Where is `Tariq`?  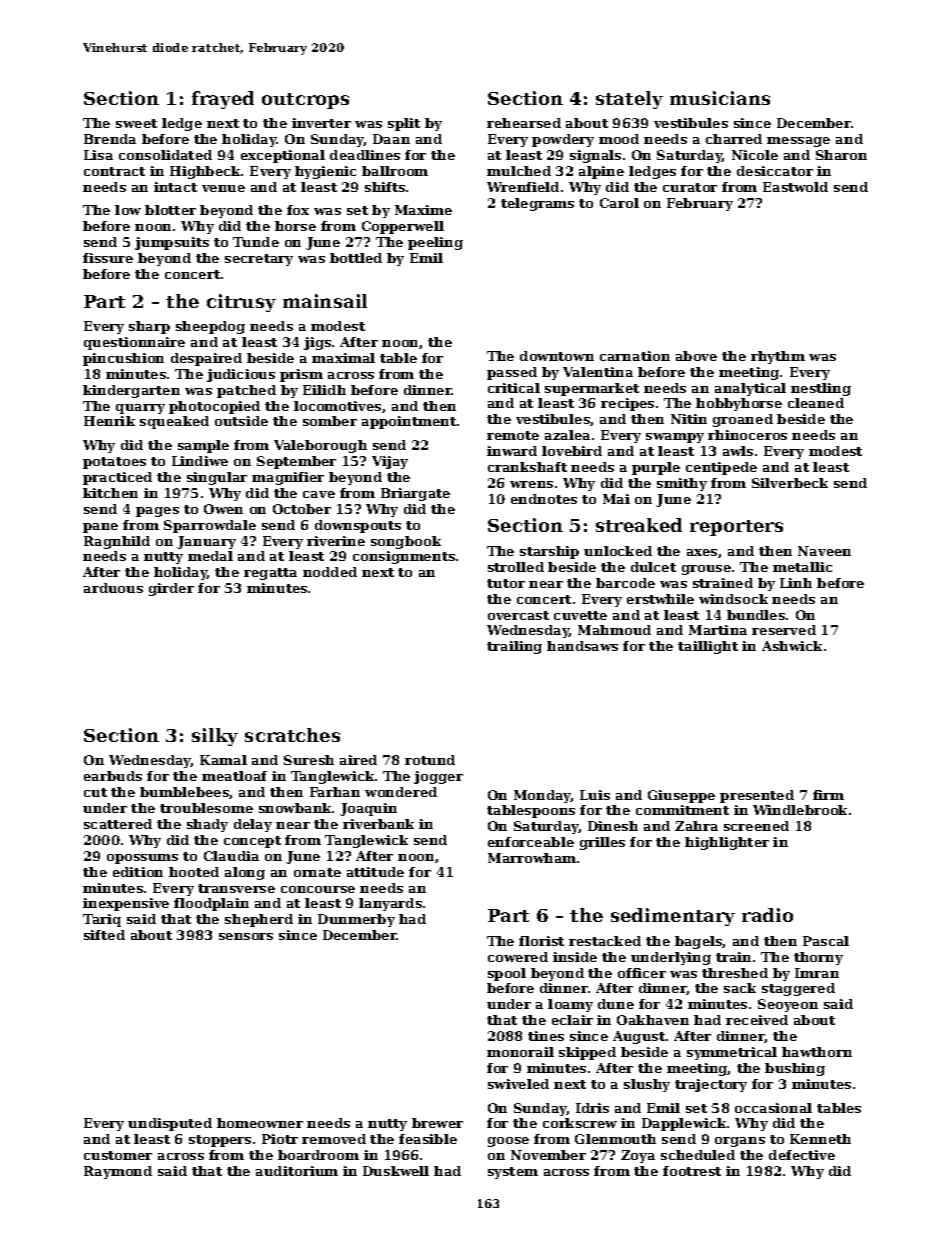
Tariq is located at coordinates (102, 920).
